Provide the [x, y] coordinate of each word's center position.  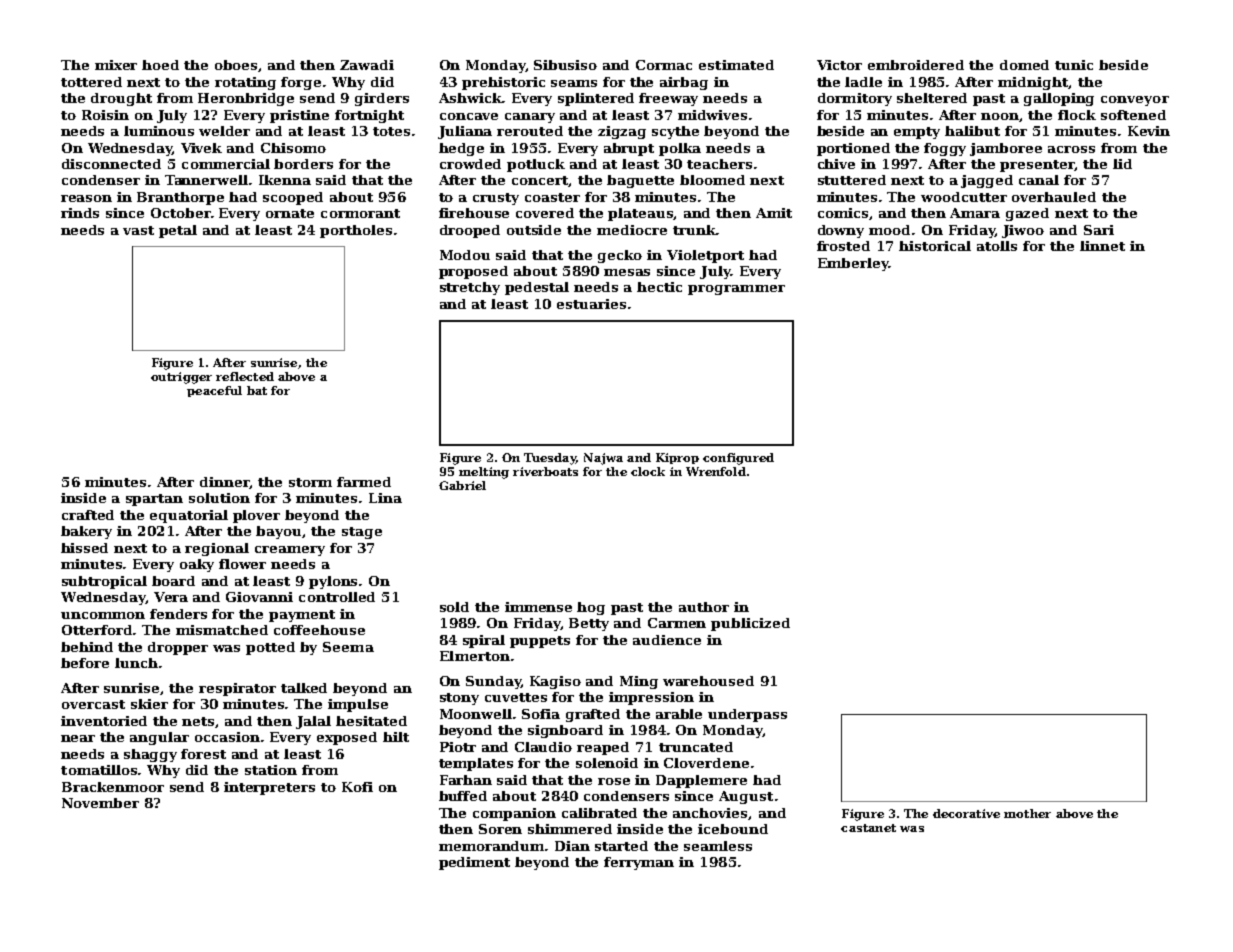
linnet [1102, 246]
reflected [245, 376]
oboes [236, 65]
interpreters [269, 788]
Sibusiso [565, 65]
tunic [1074, 65]
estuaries [591, 304]
